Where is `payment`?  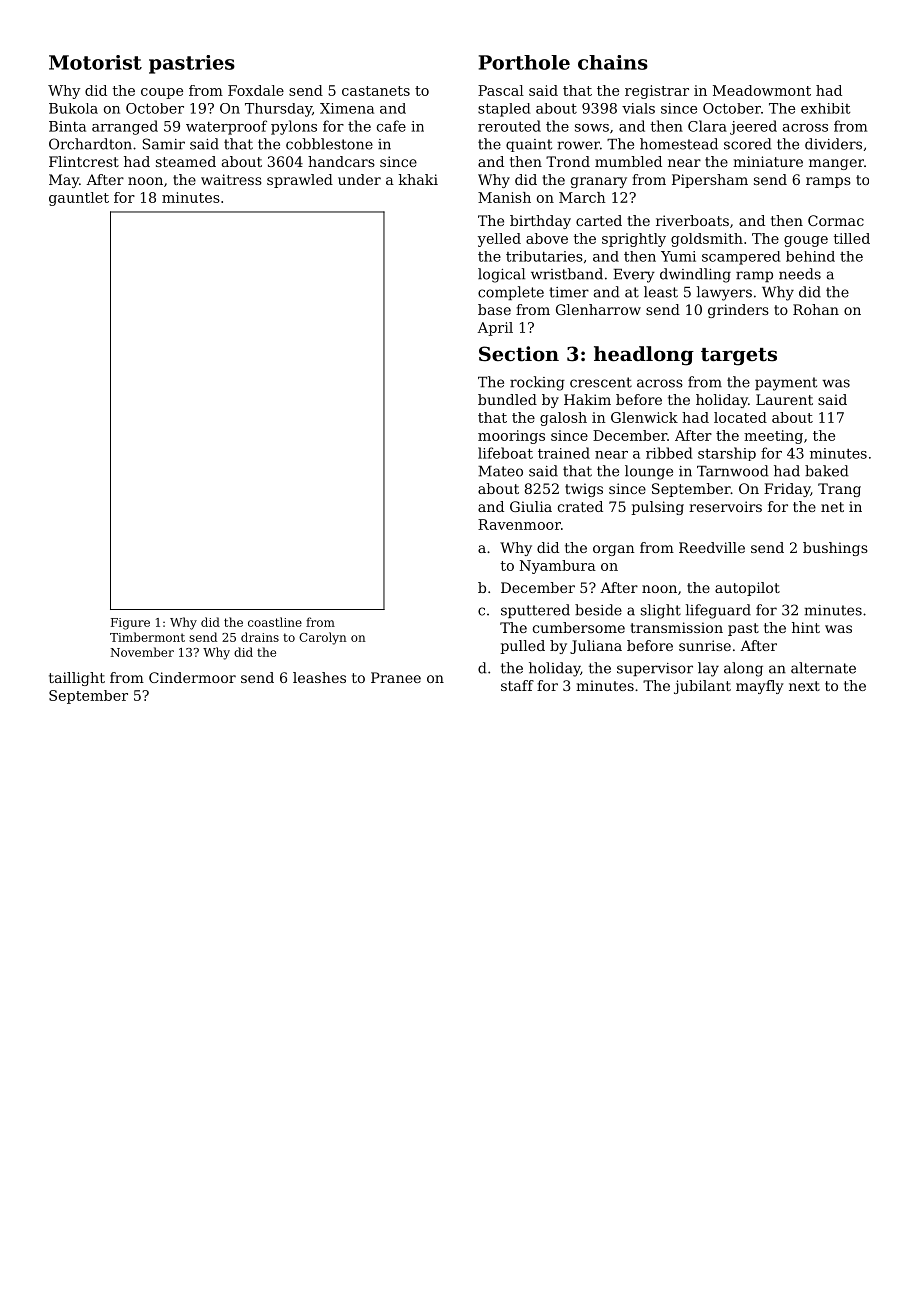
payment is located at coordinates (786, 384).
